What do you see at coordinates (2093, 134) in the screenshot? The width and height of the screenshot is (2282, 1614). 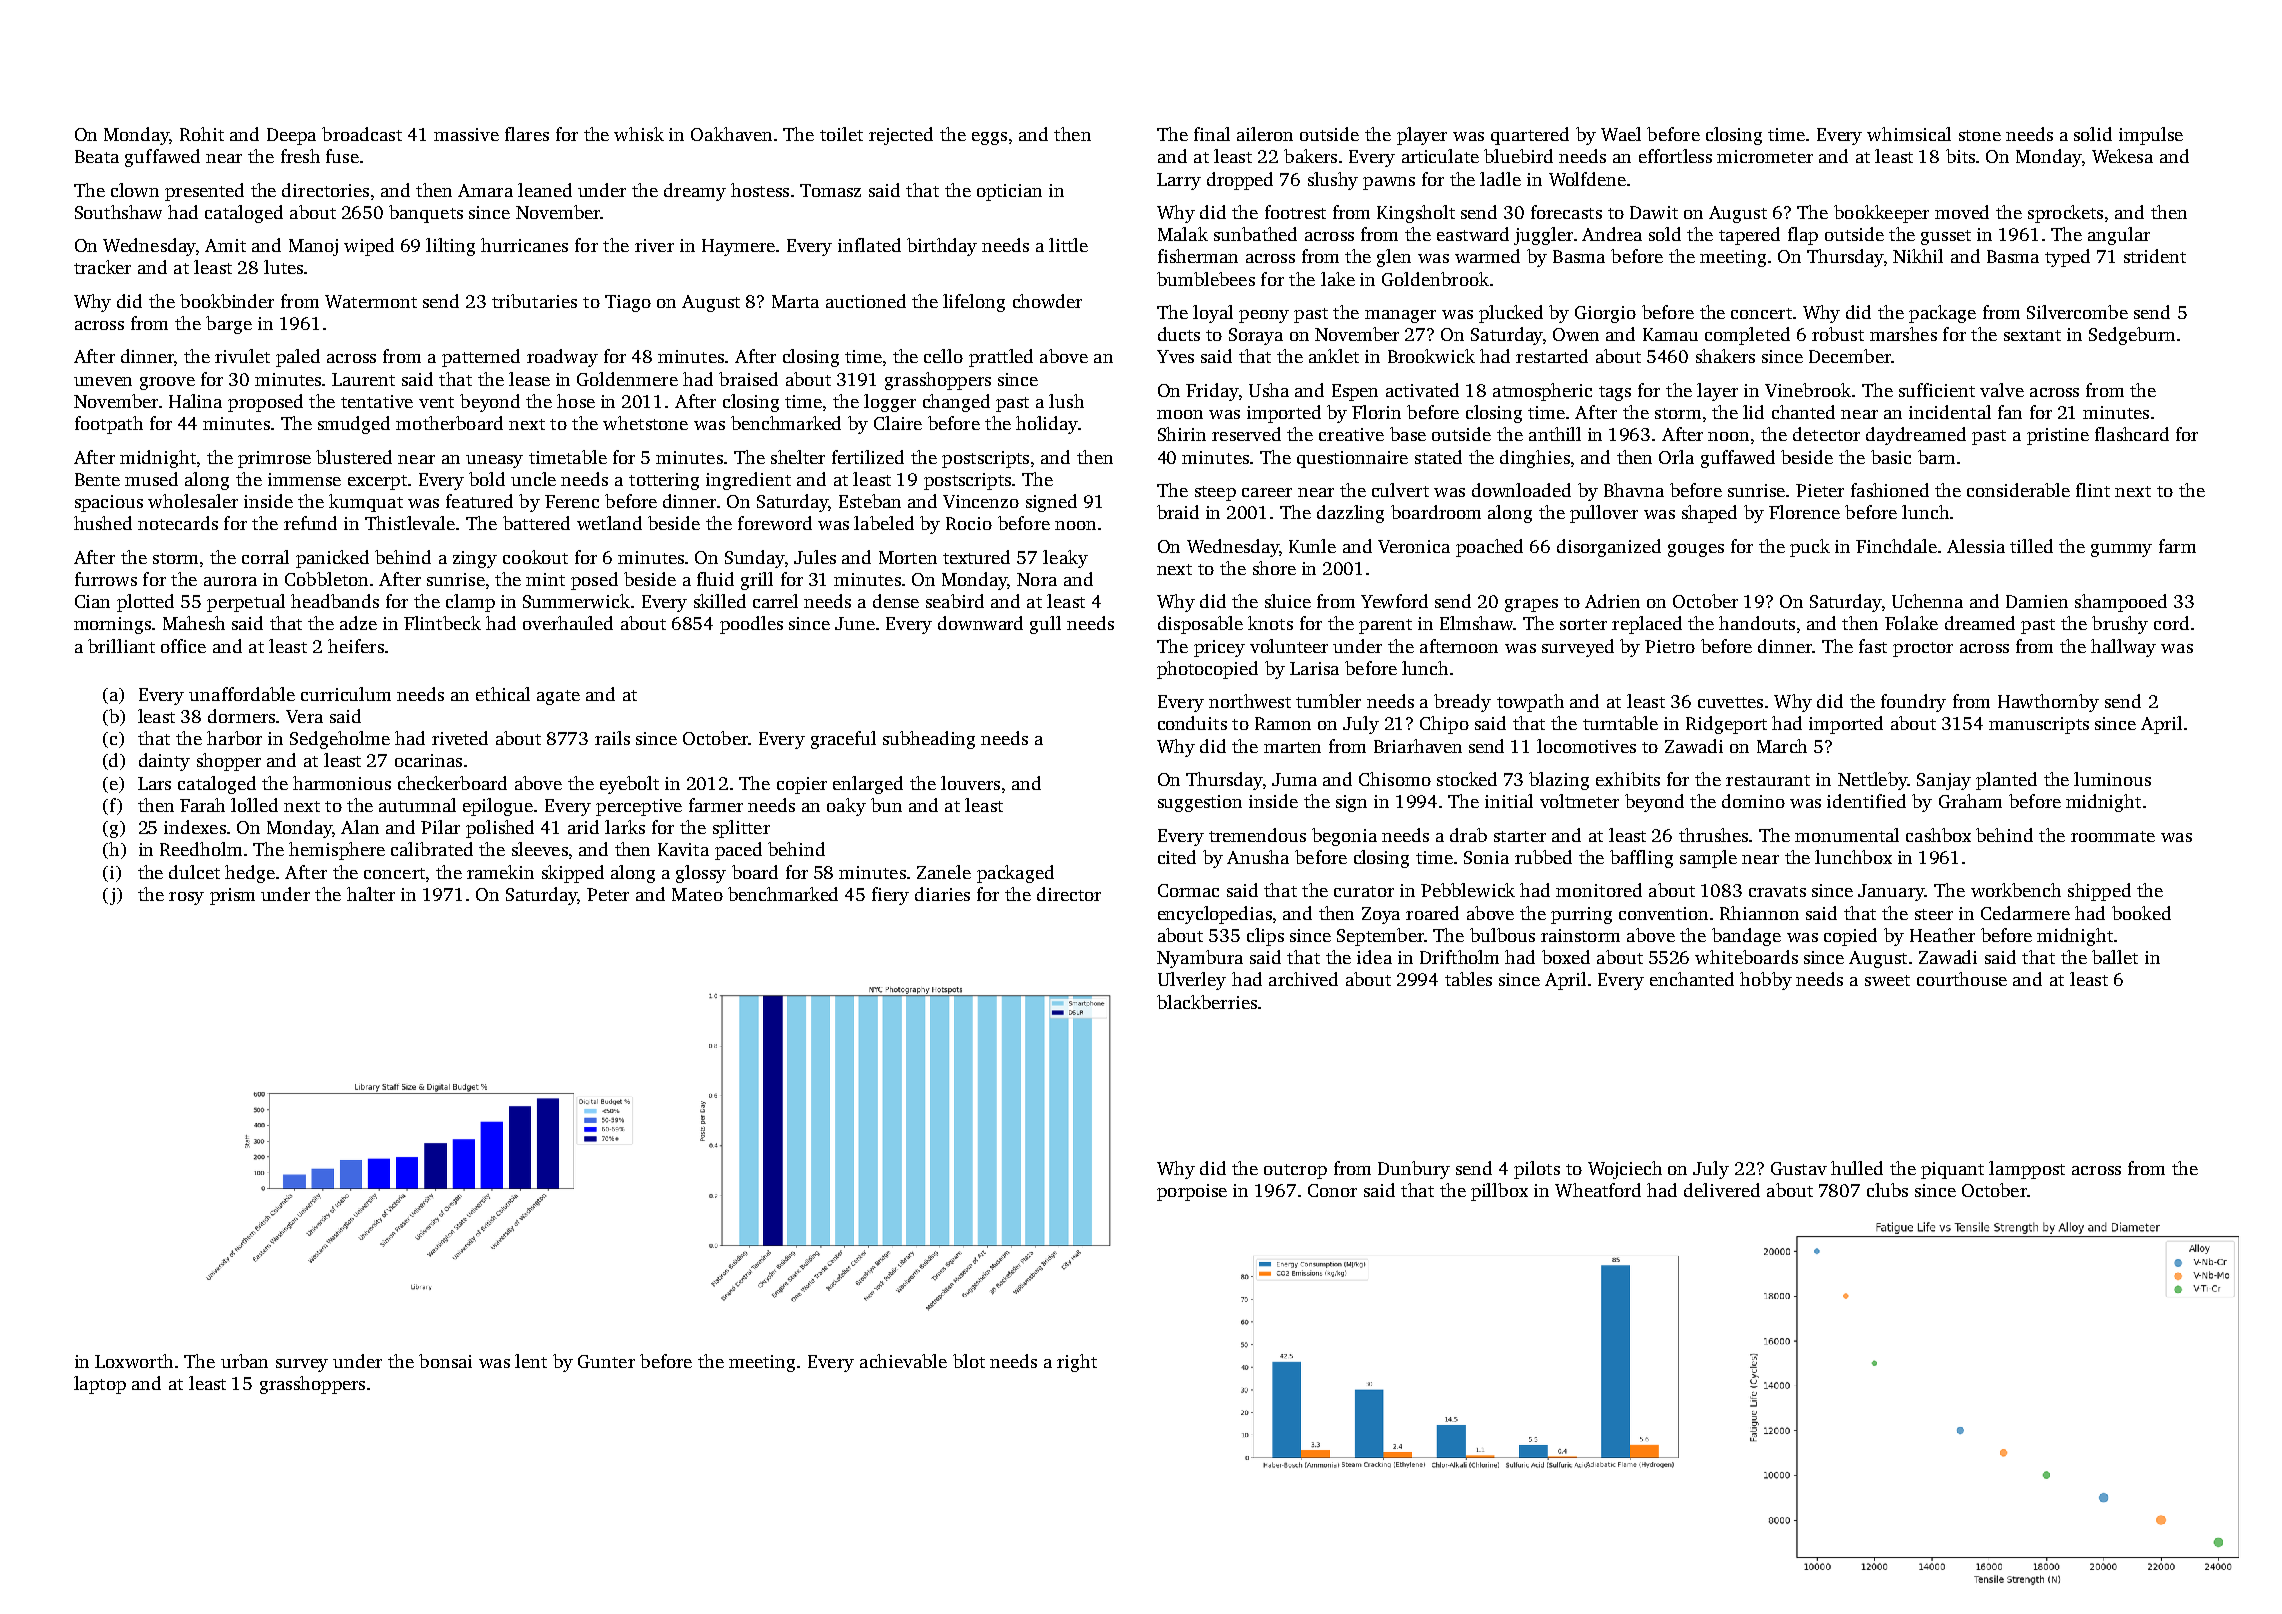 I see `solid` at bounding box center [2093, 134].
